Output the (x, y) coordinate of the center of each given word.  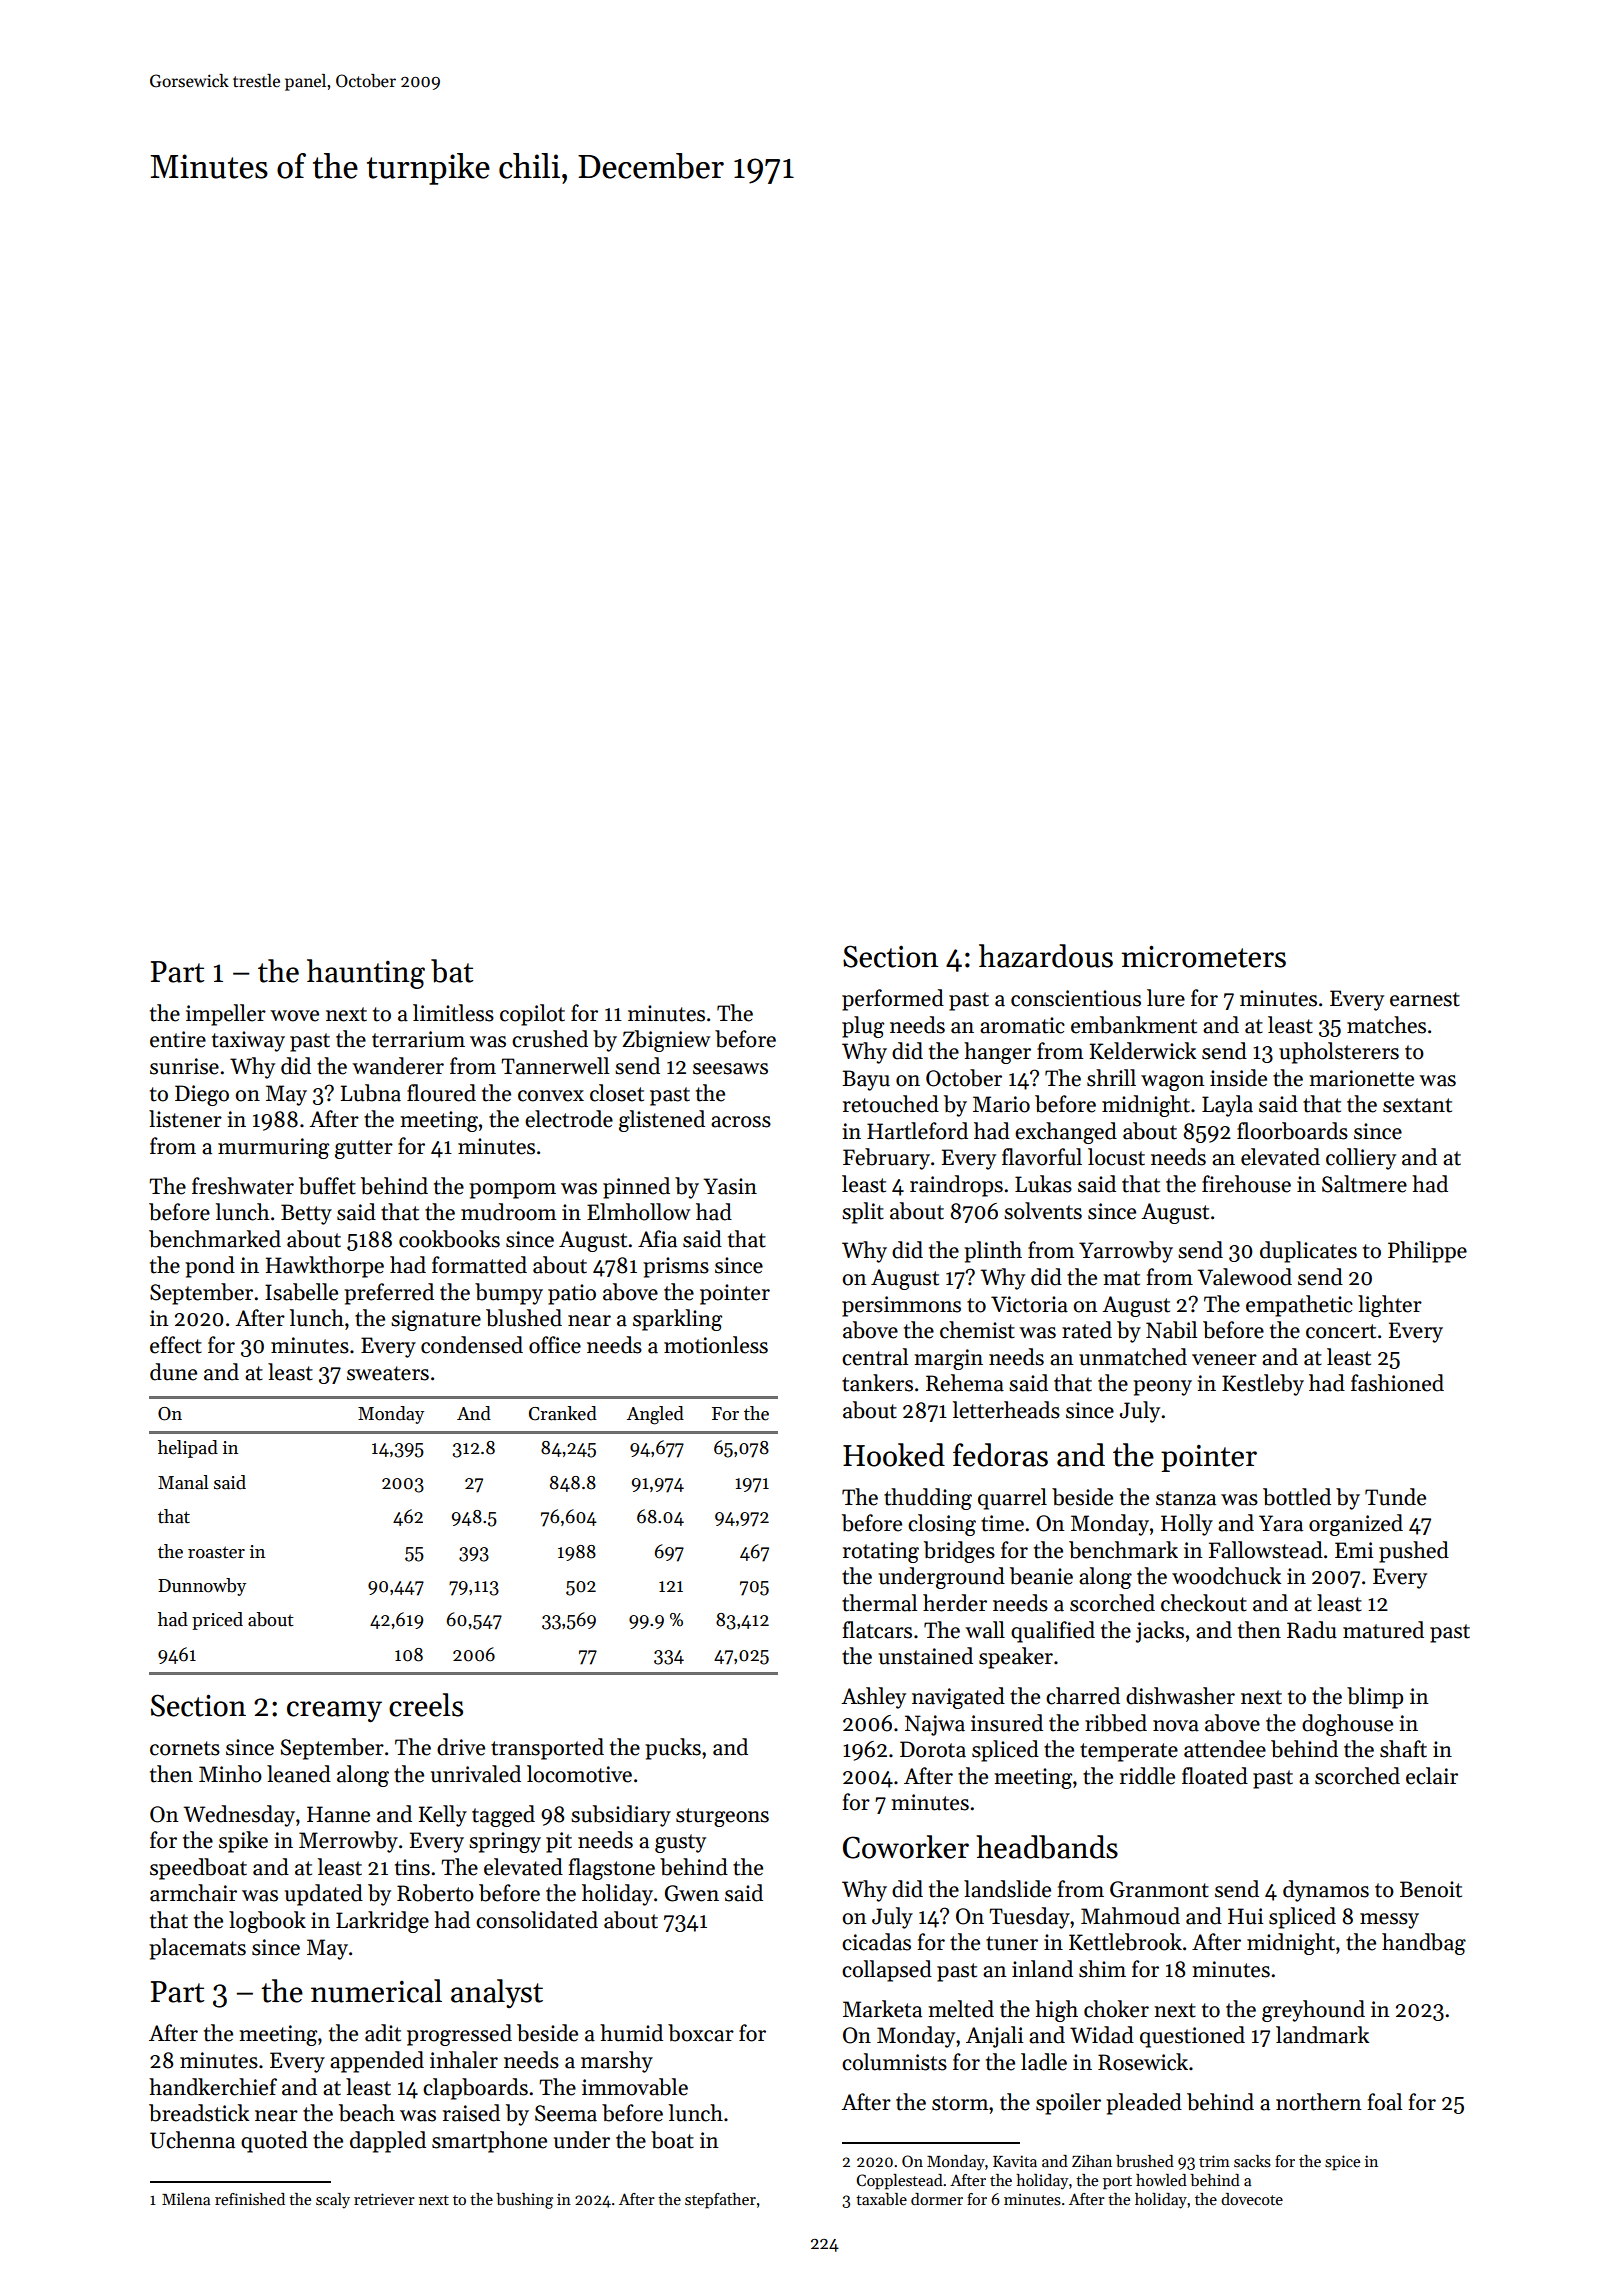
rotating (881, 1552)
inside (1238, 1078)
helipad (188, 1449)
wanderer (398, 1066)
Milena (186, 2199)
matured (1383, 1630)
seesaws (730, 1069)
